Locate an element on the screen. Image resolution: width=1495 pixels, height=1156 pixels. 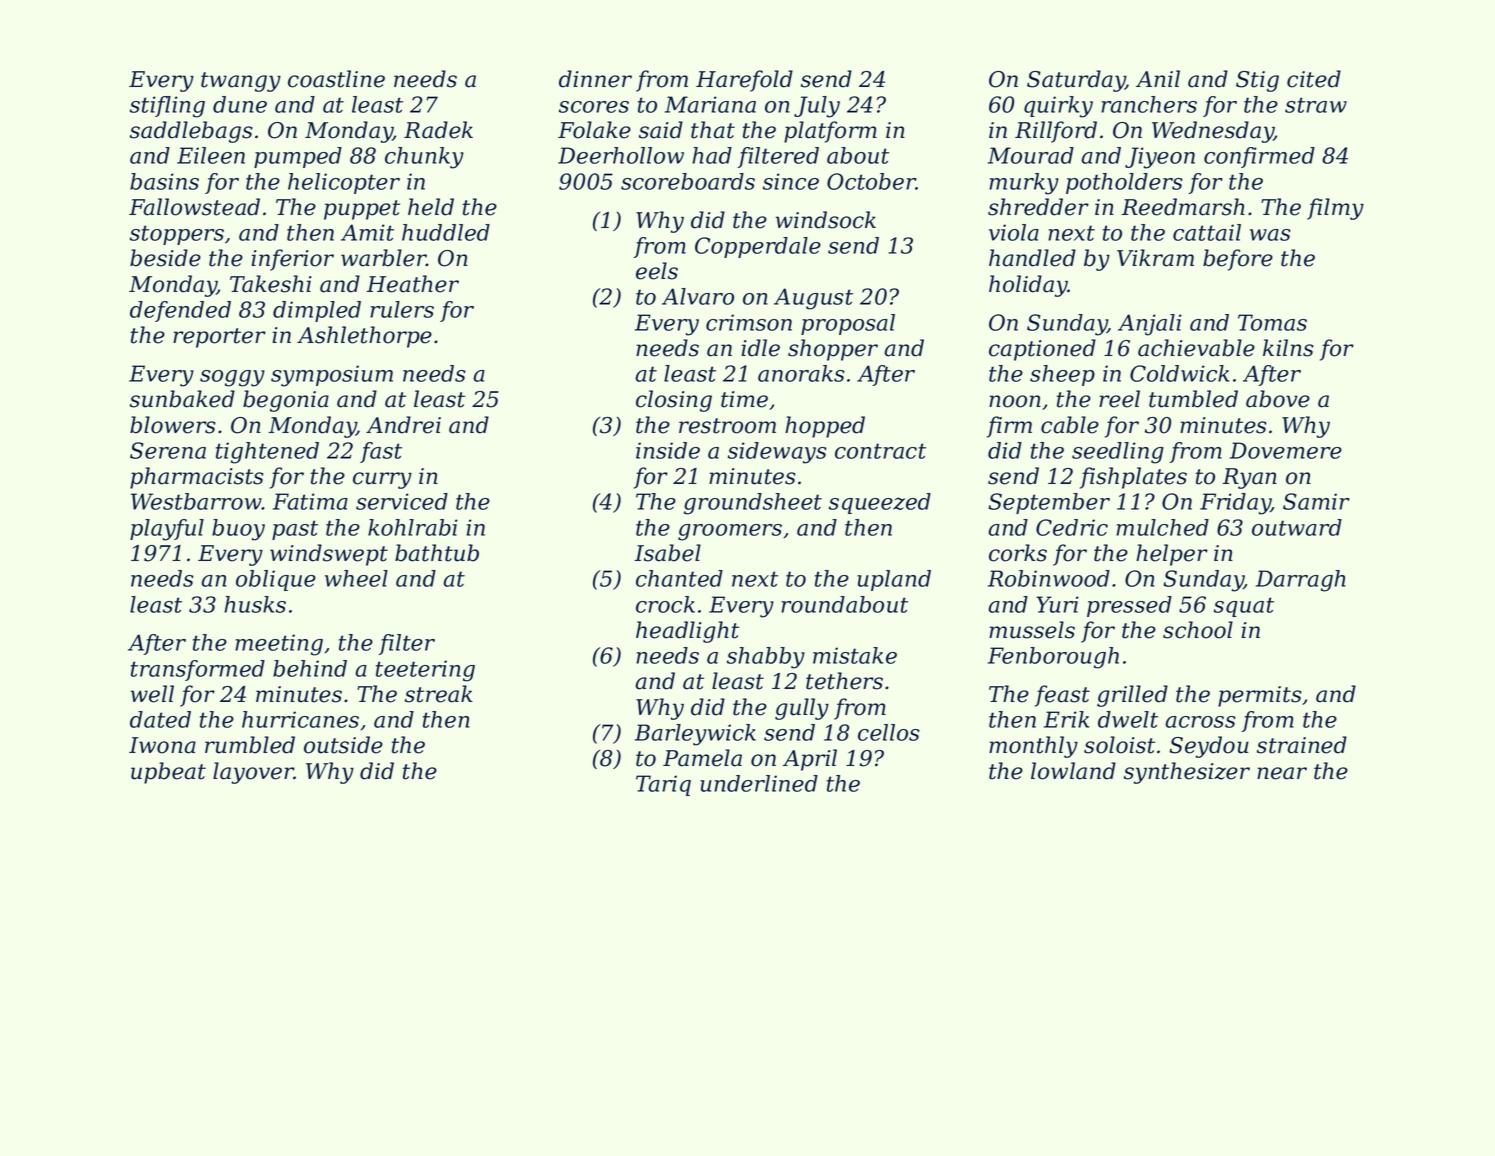
upbeat is located at coordinates (168, 773).
